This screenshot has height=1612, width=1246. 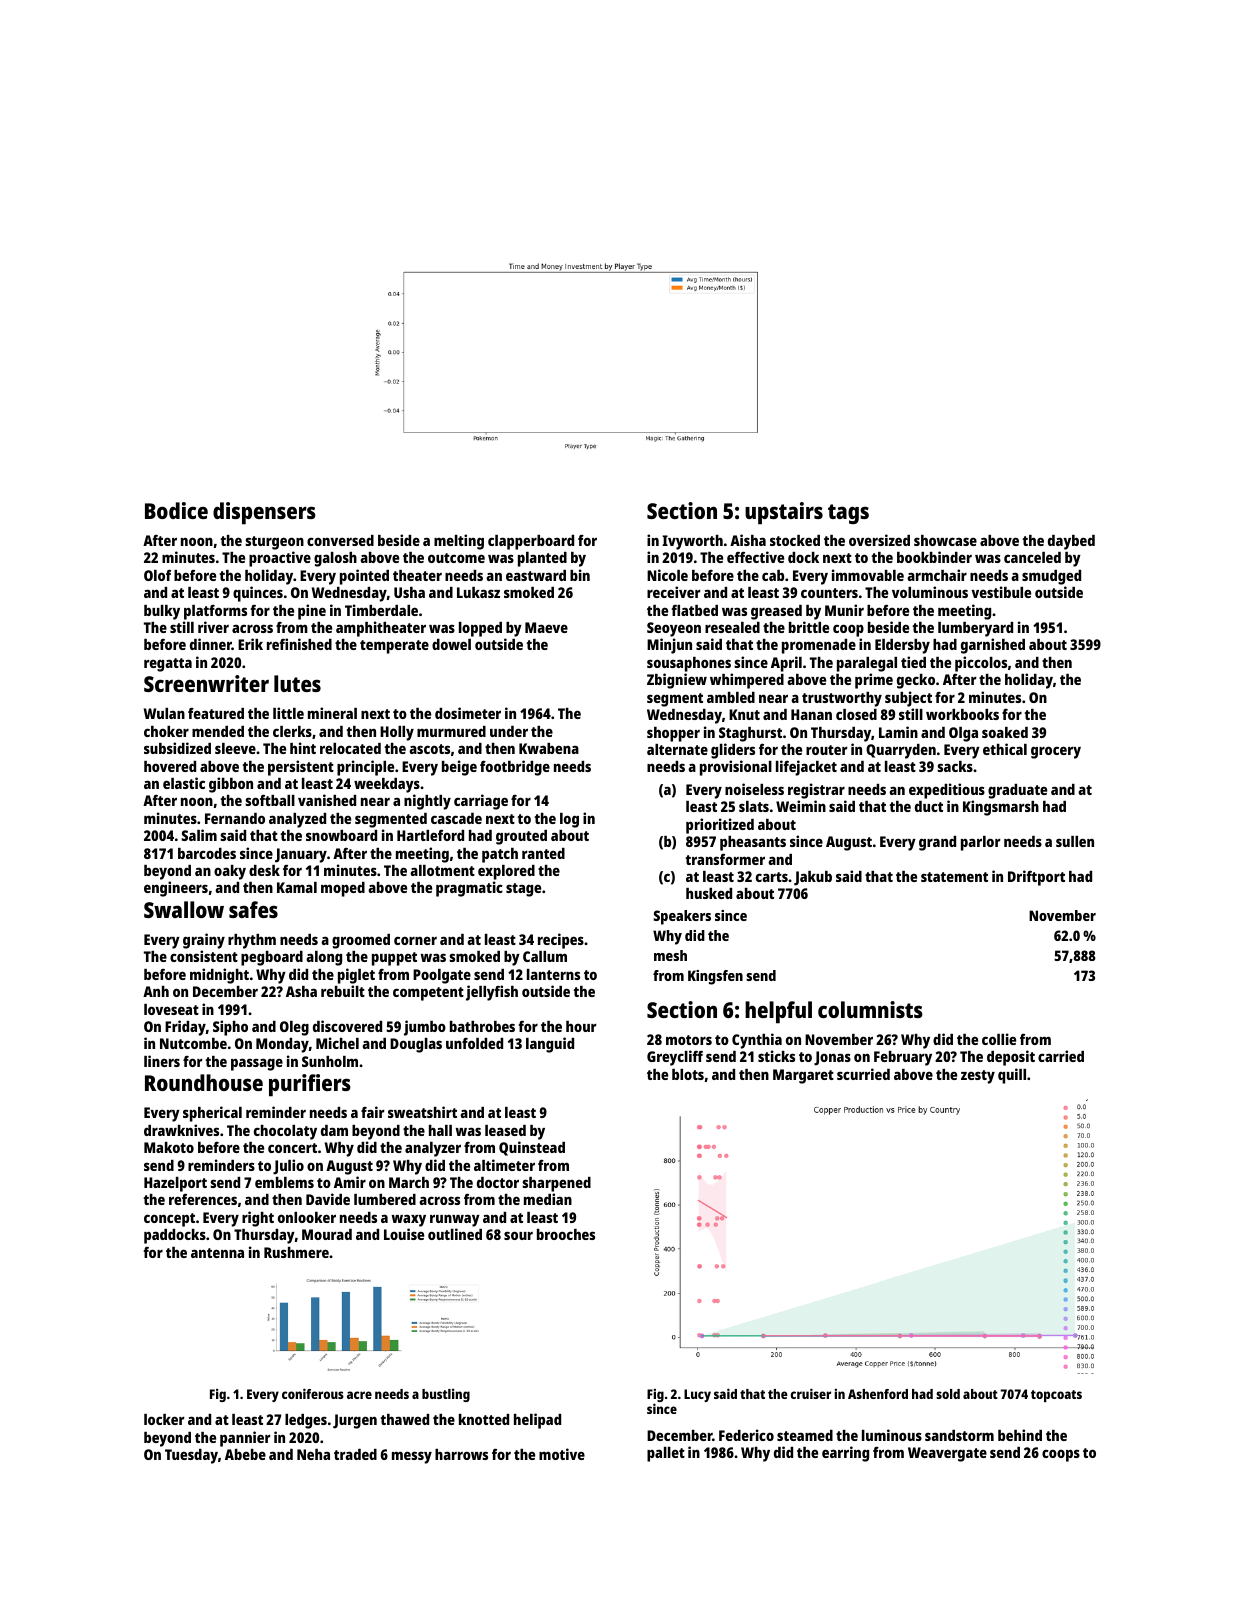 I want to click on brooches, so click(x=566, y=1234).
